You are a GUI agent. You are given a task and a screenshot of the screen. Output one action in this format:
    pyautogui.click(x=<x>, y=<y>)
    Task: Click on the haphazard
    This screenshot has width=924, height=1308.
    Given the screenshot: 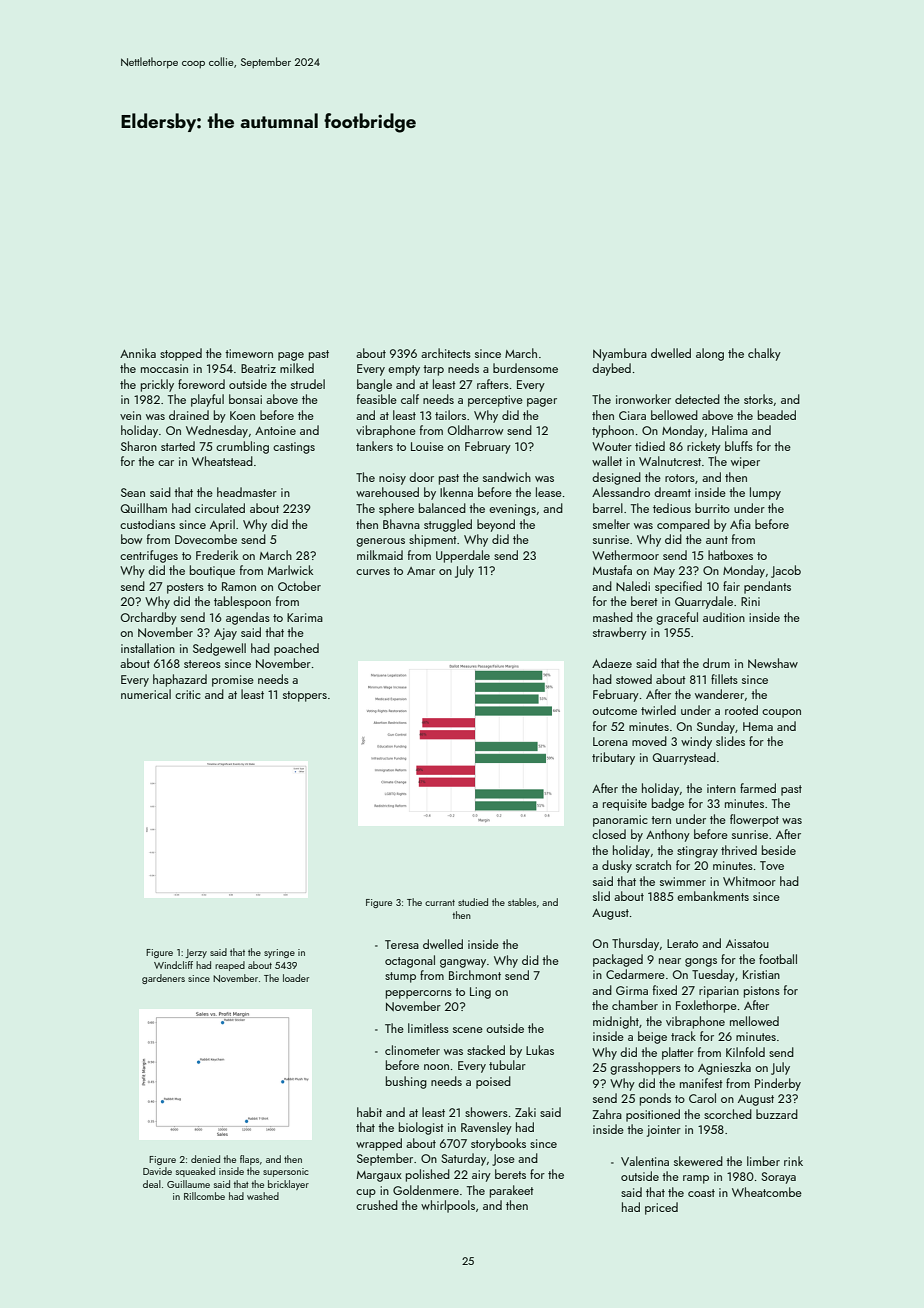 What is the action you would take?
    pyautogui.click(x=180, y=680)
